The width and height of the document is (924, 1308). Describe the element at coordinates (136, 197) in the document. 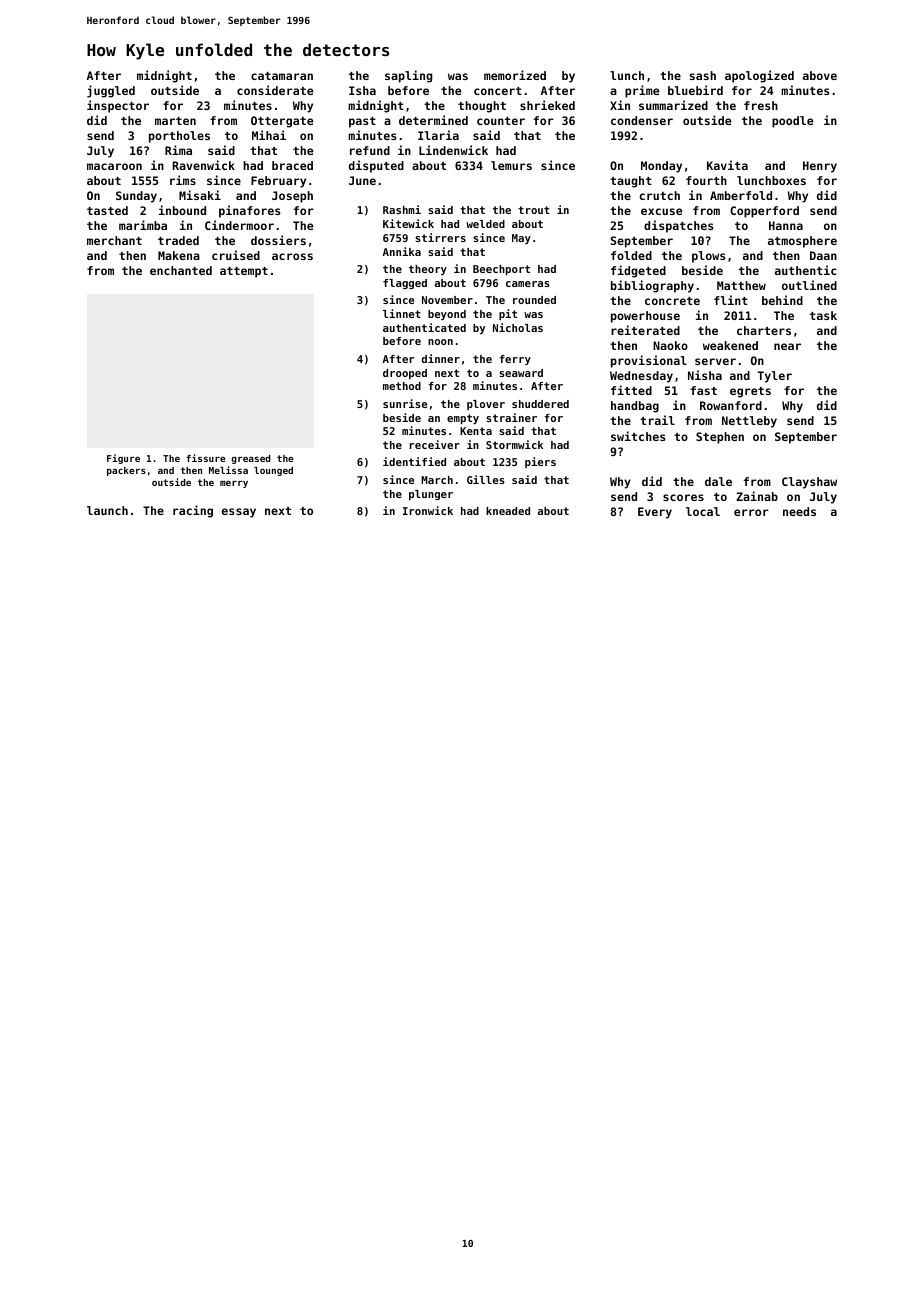

I see `Sunday` at that location.
